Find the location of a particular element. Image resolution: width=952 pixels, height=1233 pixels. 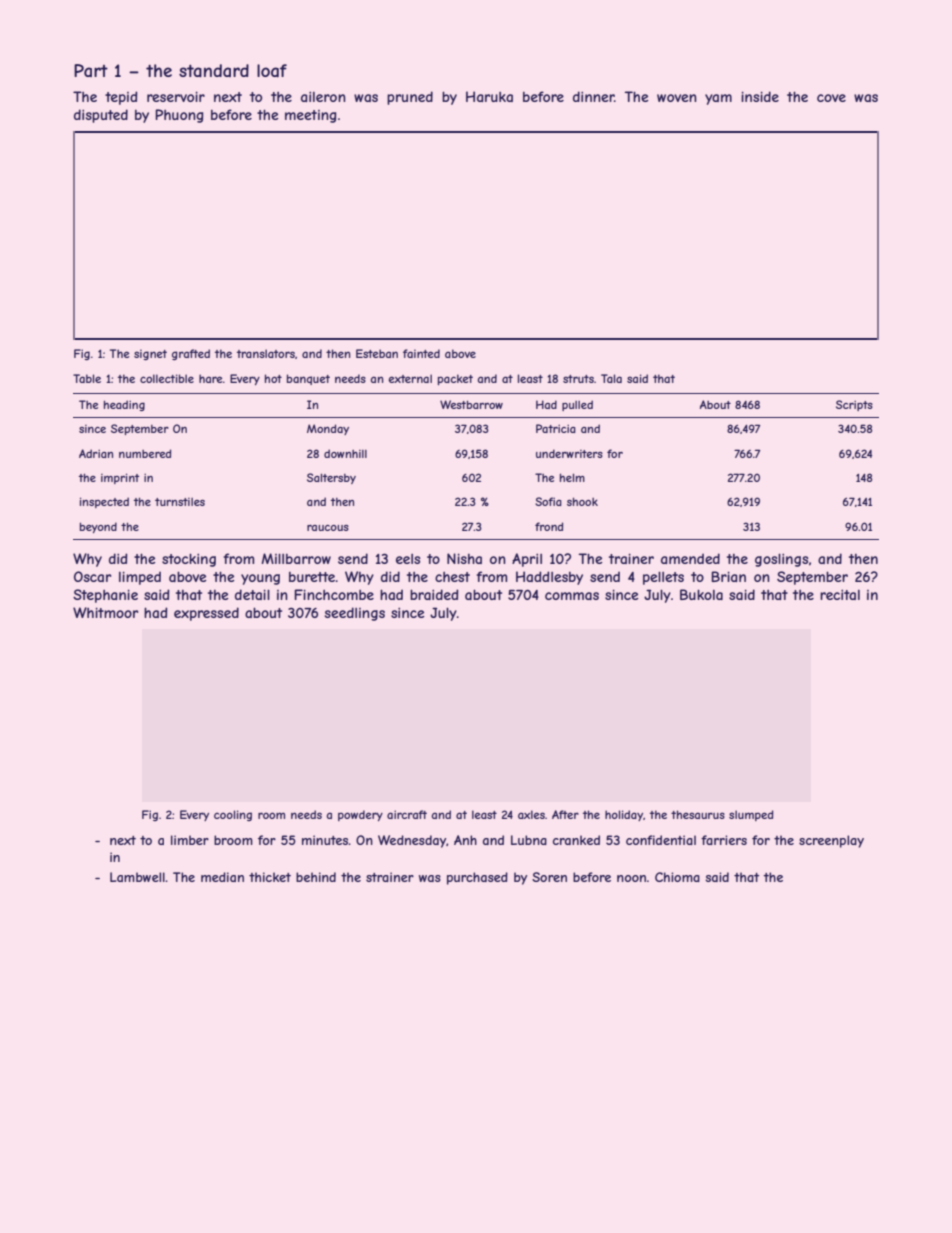

goslings is located at coordinates (781, 560).
